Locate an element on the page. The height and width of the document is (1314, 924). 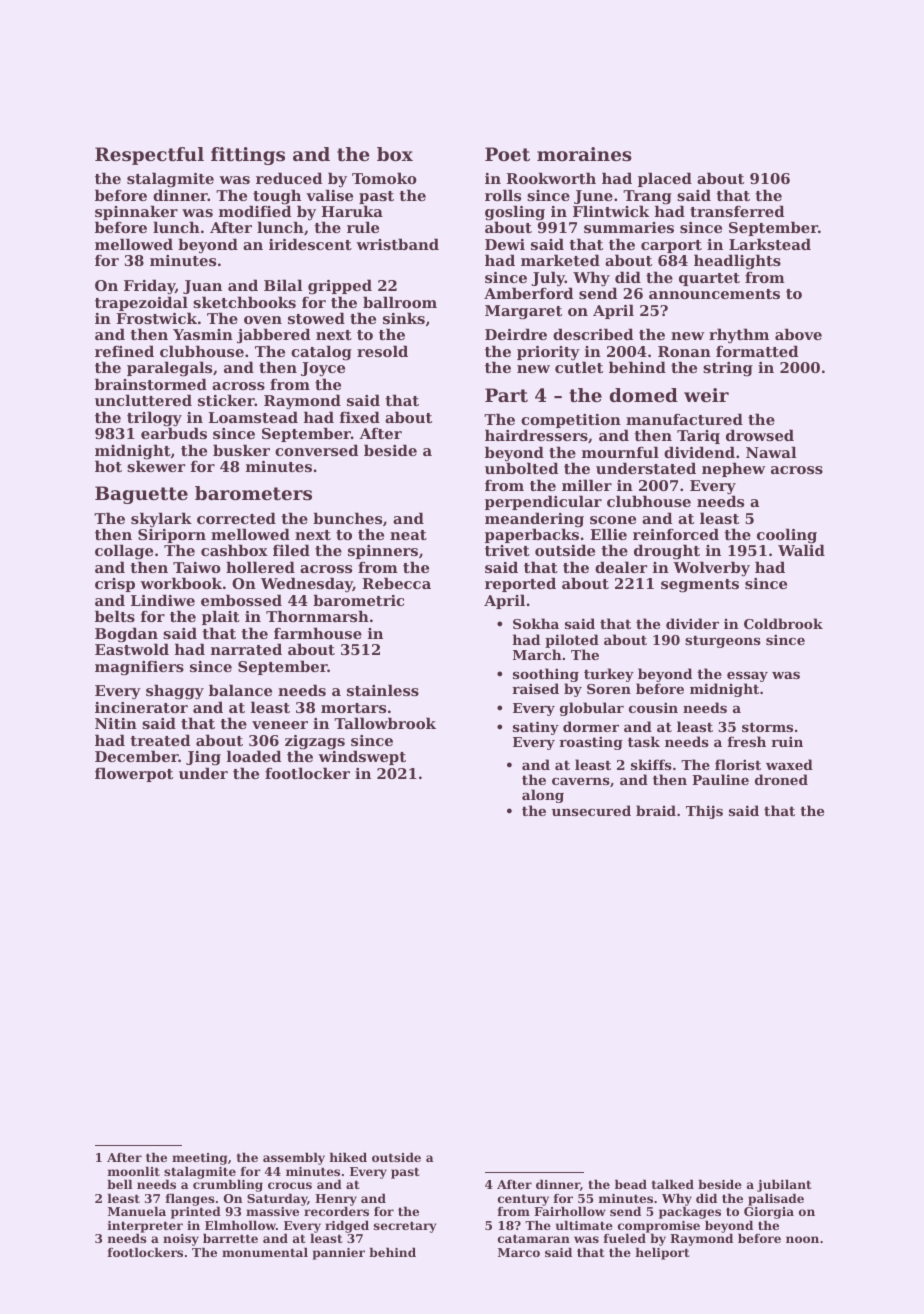
secretary is located at coordinates (405, 1227).
